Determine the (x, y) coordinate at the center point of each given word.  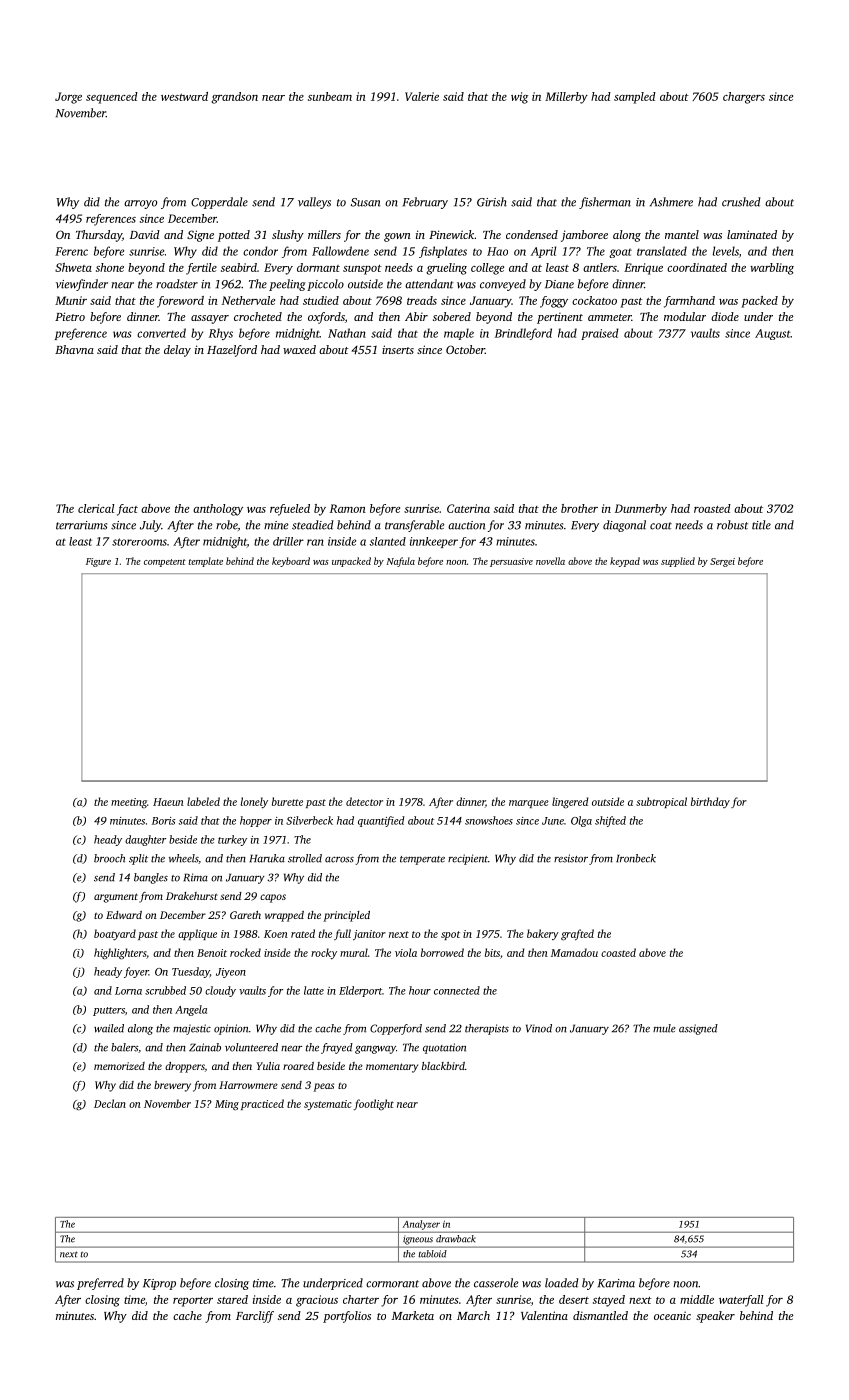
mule (664, 1028)
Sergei (722, 562)
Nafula (400, 562)
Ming (227, 1105)
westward (184, 96)
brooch (109, 858)
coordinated (697, 267)
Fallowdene (340, 251)
